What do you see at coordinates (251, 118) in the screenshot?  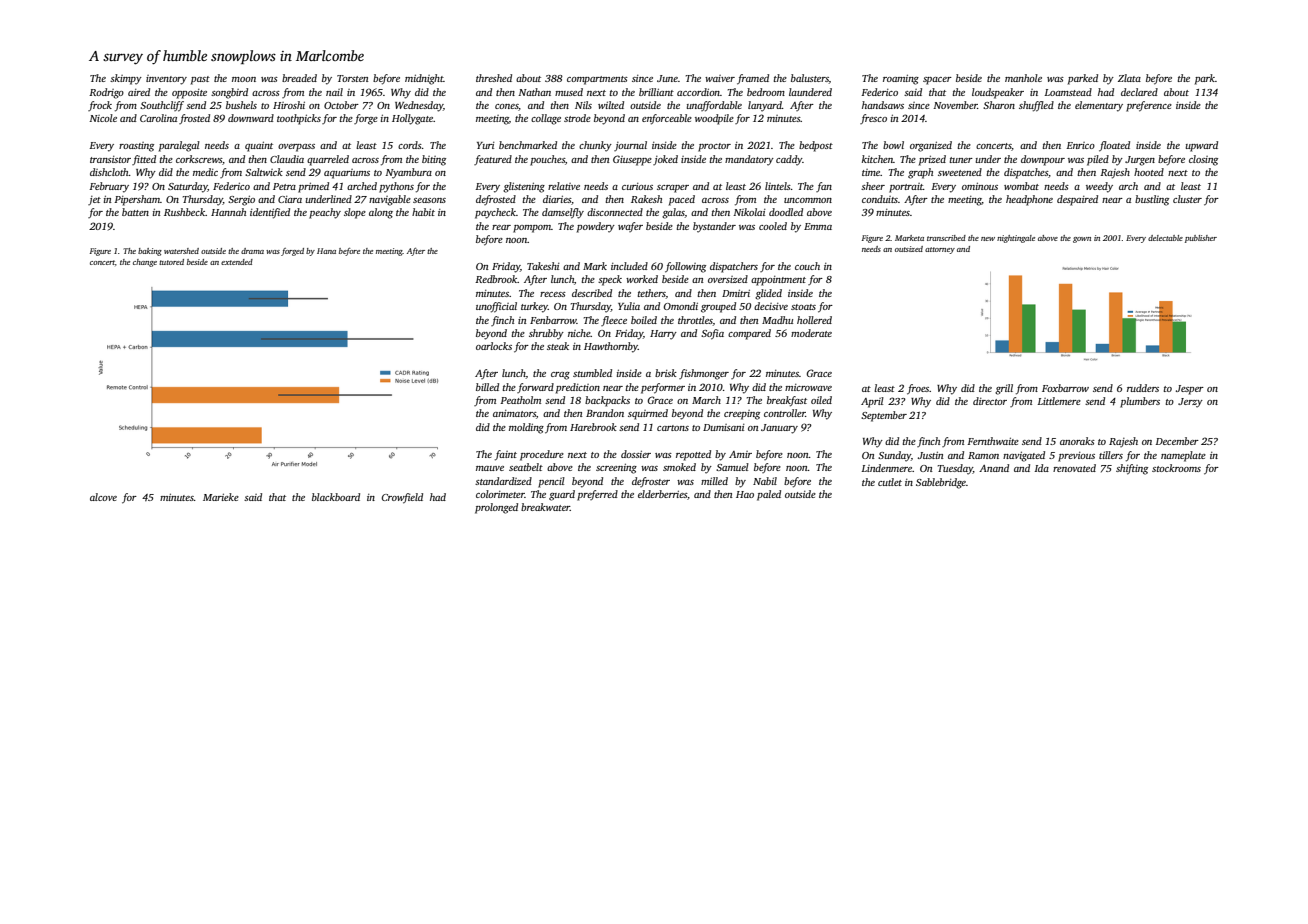 I see `downward` at bounding box center [251, 118].
